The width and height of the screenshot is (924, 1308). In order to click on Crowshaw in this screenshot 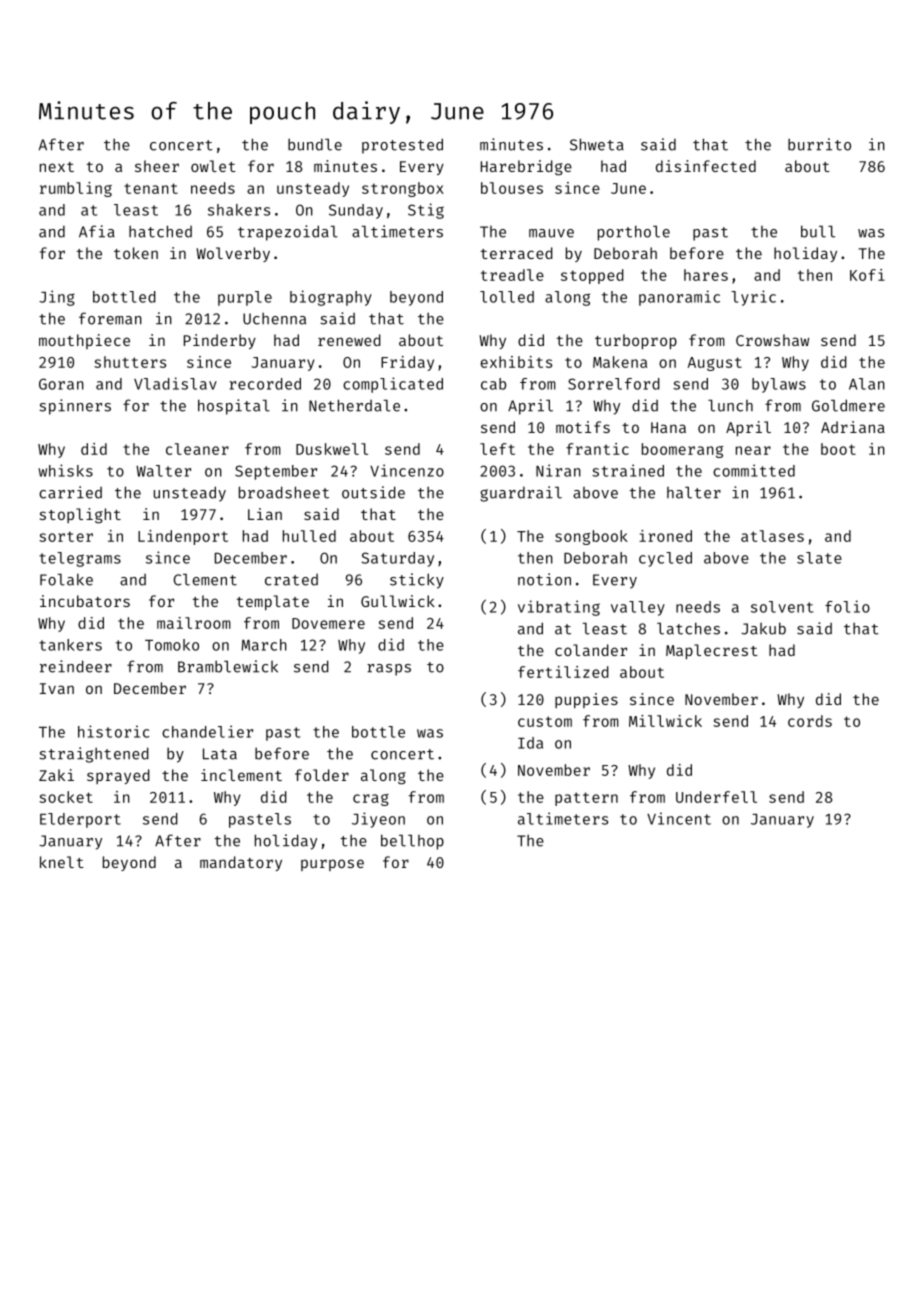, I will do `click(772, 340)`.
